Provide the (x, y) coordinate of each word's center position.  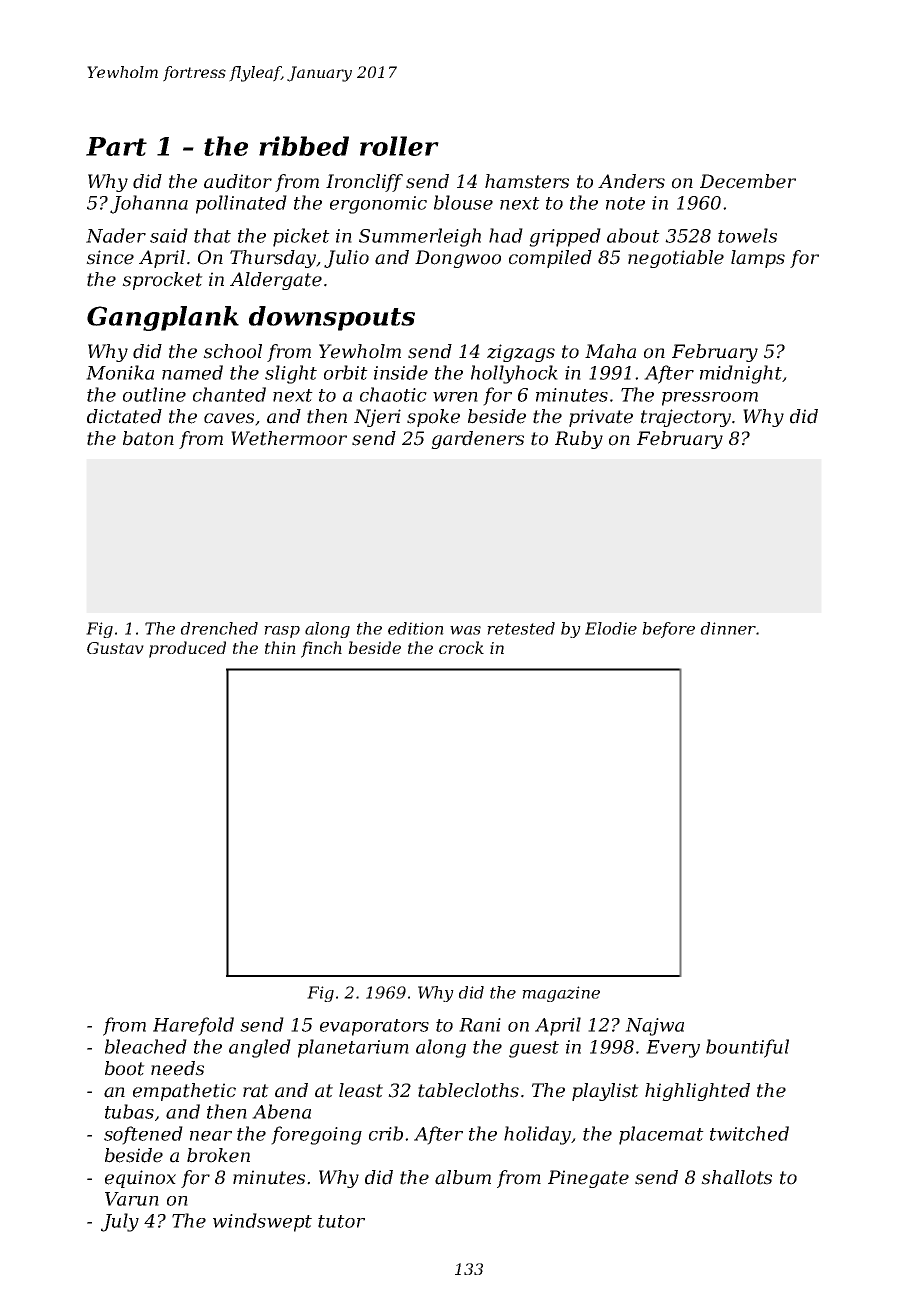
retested (521, 628)
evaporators (374, 1027)
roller (399, 146)
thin (280, 647)
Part (116, 146)
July (120, 1222)
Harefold (193, 1026)
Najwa (654, 1027)
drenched (219, 628)
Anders (631, 181)
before (668, 630)
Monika (120, 372)
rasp (282, 632)
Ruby (579, 440)
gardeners (477, 440)
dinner (728, 628)
